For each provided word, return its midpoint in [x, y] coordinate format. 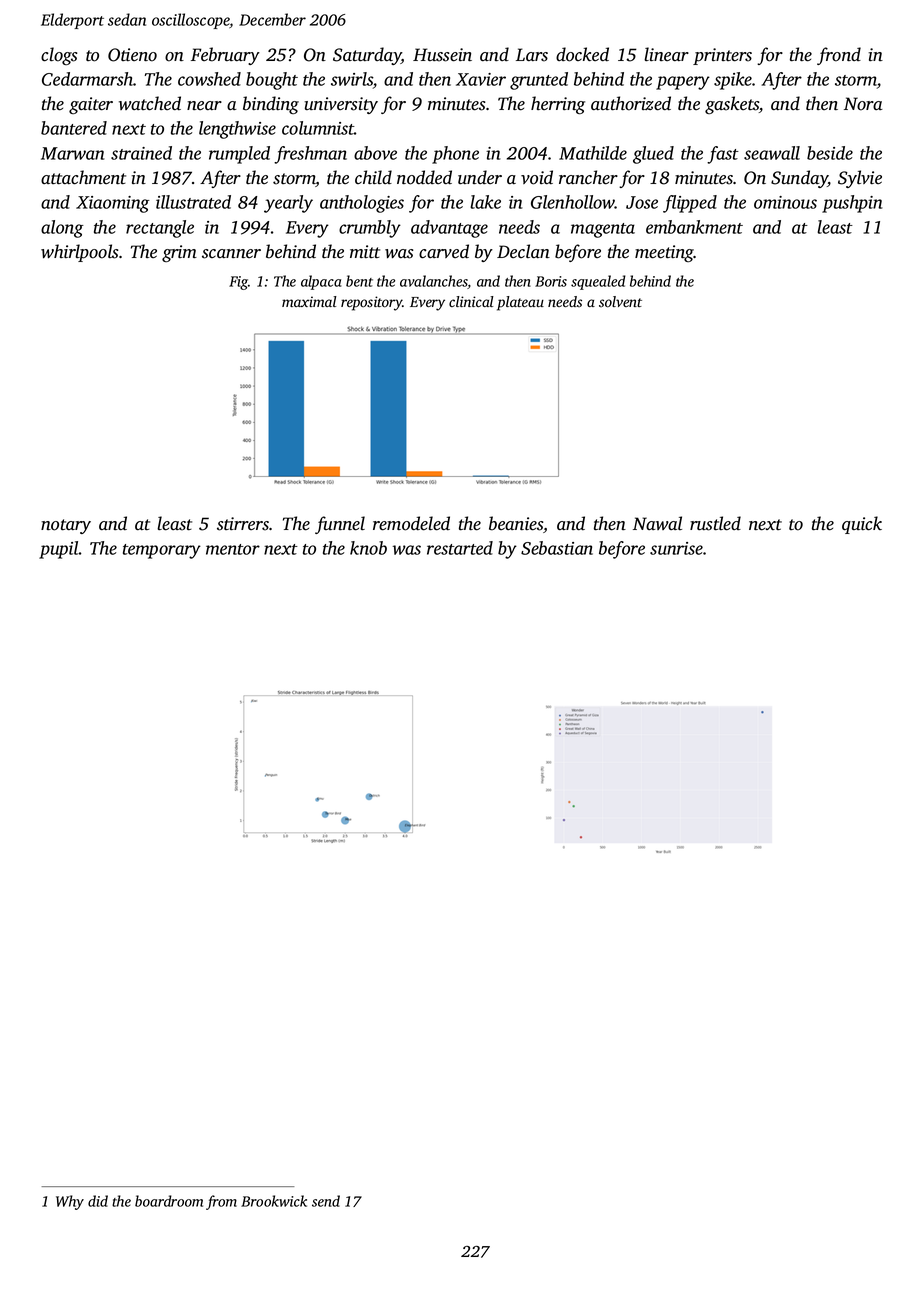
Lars [532, 55]
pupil [59, 550]
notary [66, 526]
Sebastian [557, 548]
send [326, 1201]
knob [368, 548]
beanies [516, 523]
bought [272, 81]
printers [722, 56]
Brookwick [274, 1201]
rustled [715, 523]
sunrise [676, 548]
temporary [162, 551]
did [98, 1201]
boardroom [169, 1201]
